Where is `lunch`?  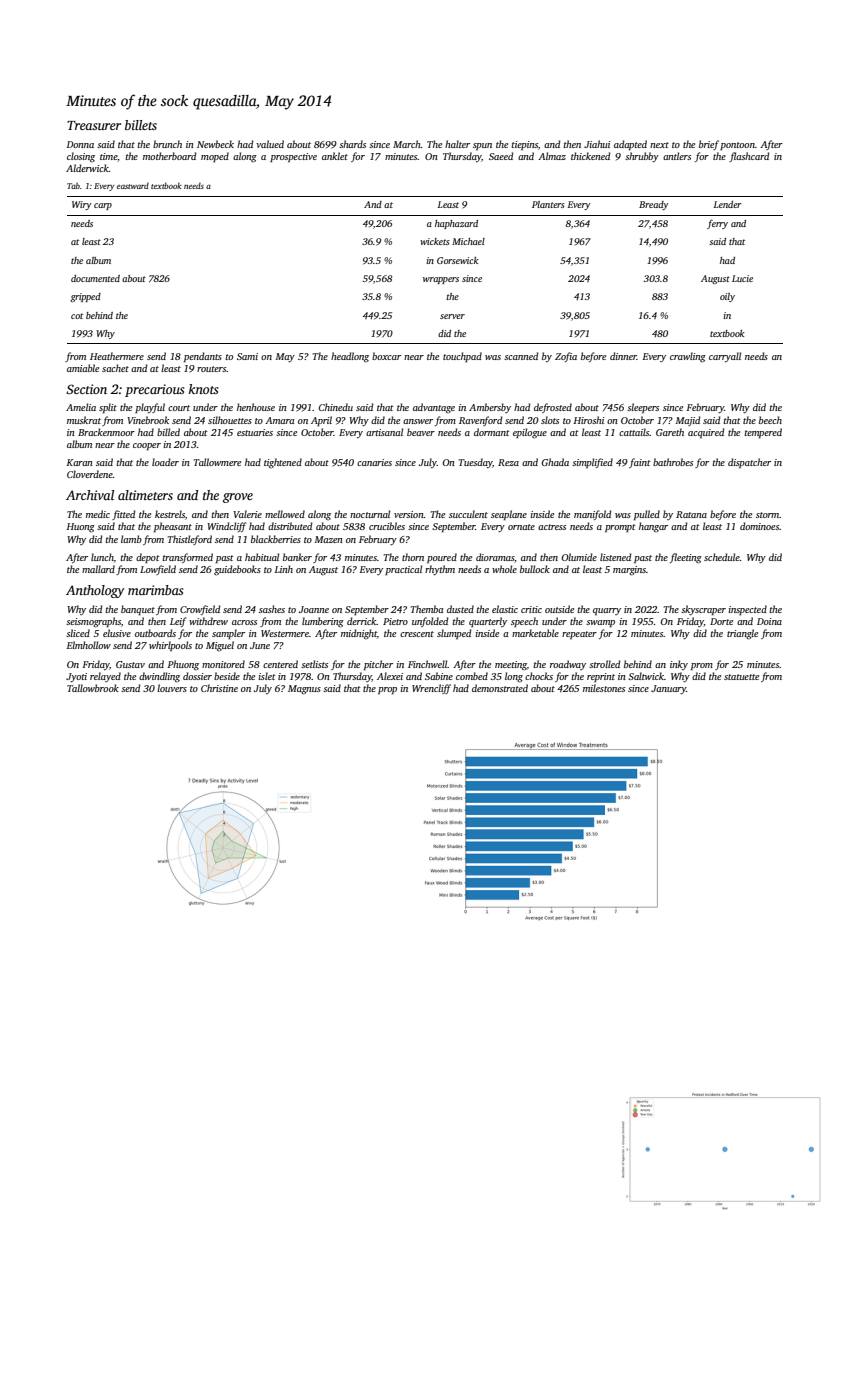 lunch is located at coordinates (102, 557).
